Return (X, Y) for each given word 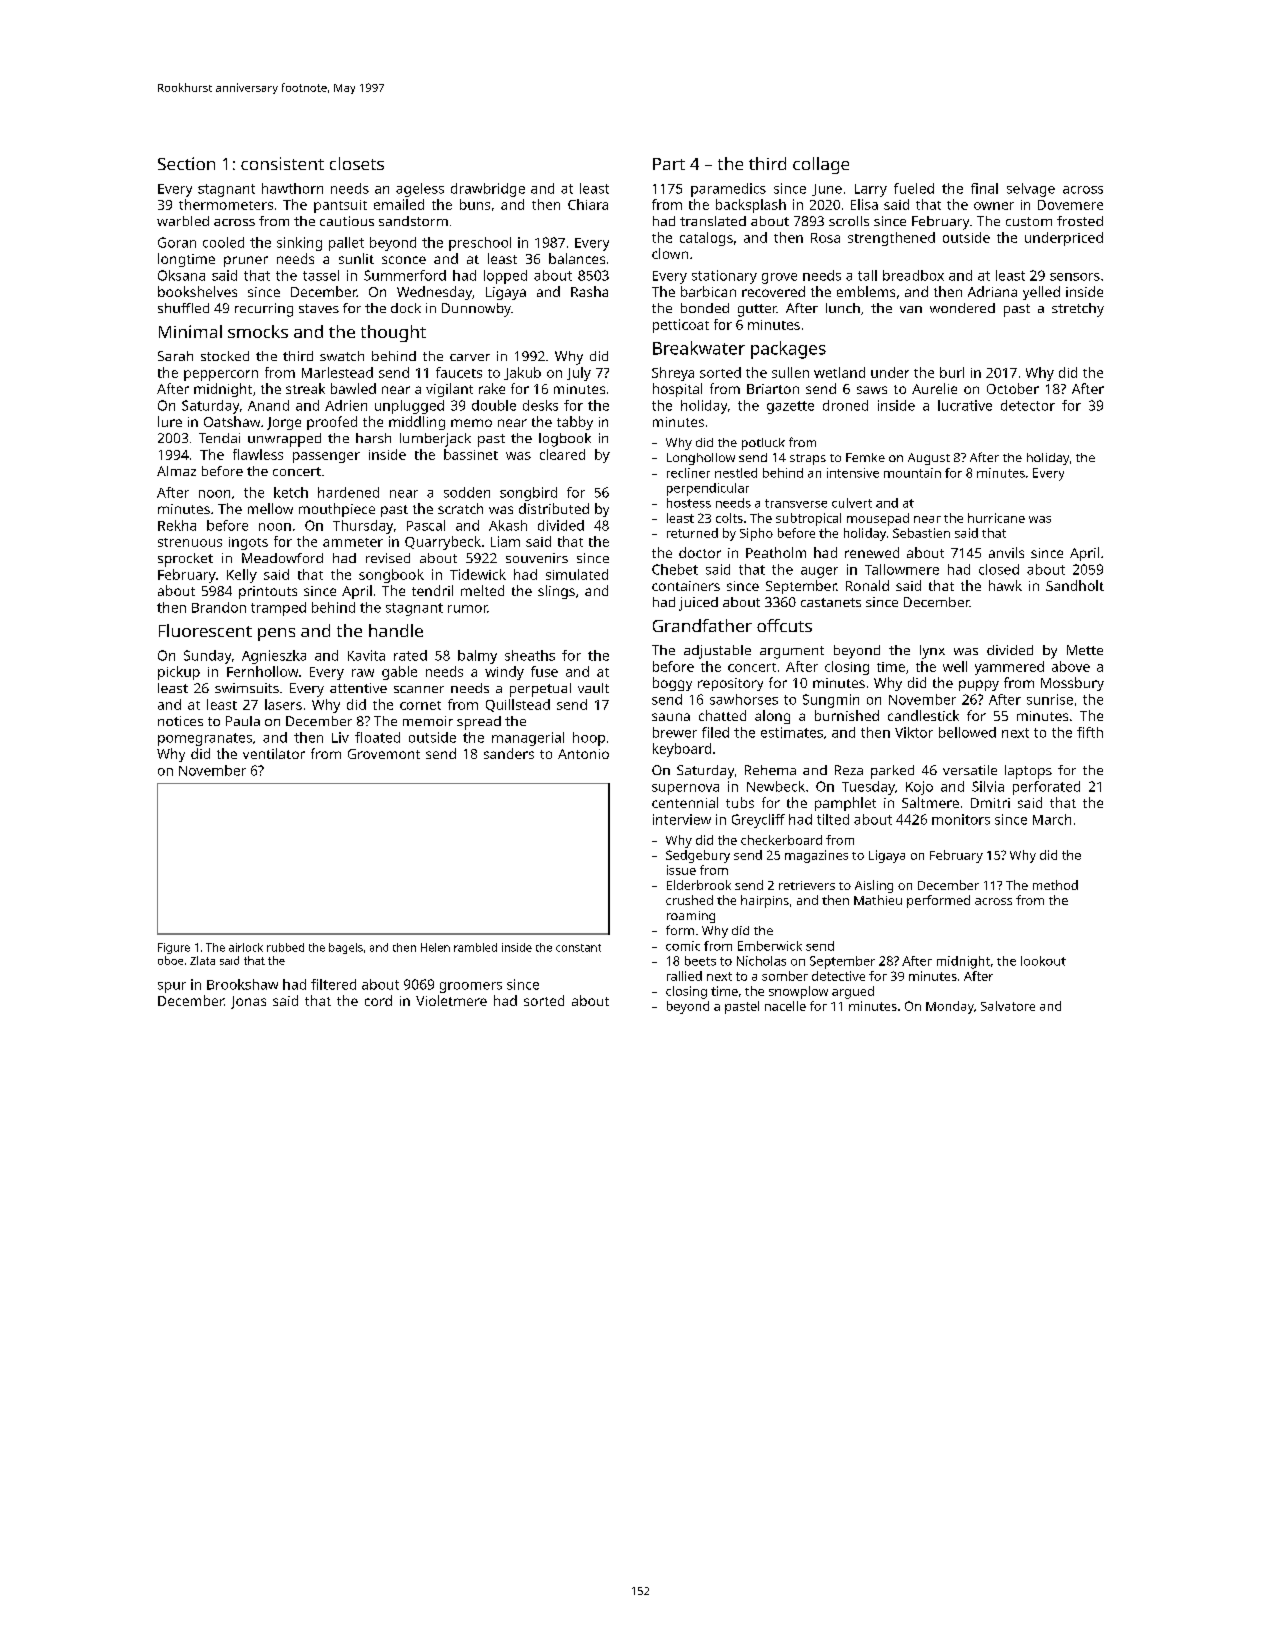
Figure (174, 948)
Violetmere (451, 1000)
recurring (264, 310)
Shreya (673, 374)
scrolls (849, 221)
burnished (847, 715)
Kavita (366, 655)
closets (357, 163)
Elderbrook (699, 885)
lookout (1043, 961)
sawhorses (744, 699)
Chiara (588, 204)
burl (952, 372)
